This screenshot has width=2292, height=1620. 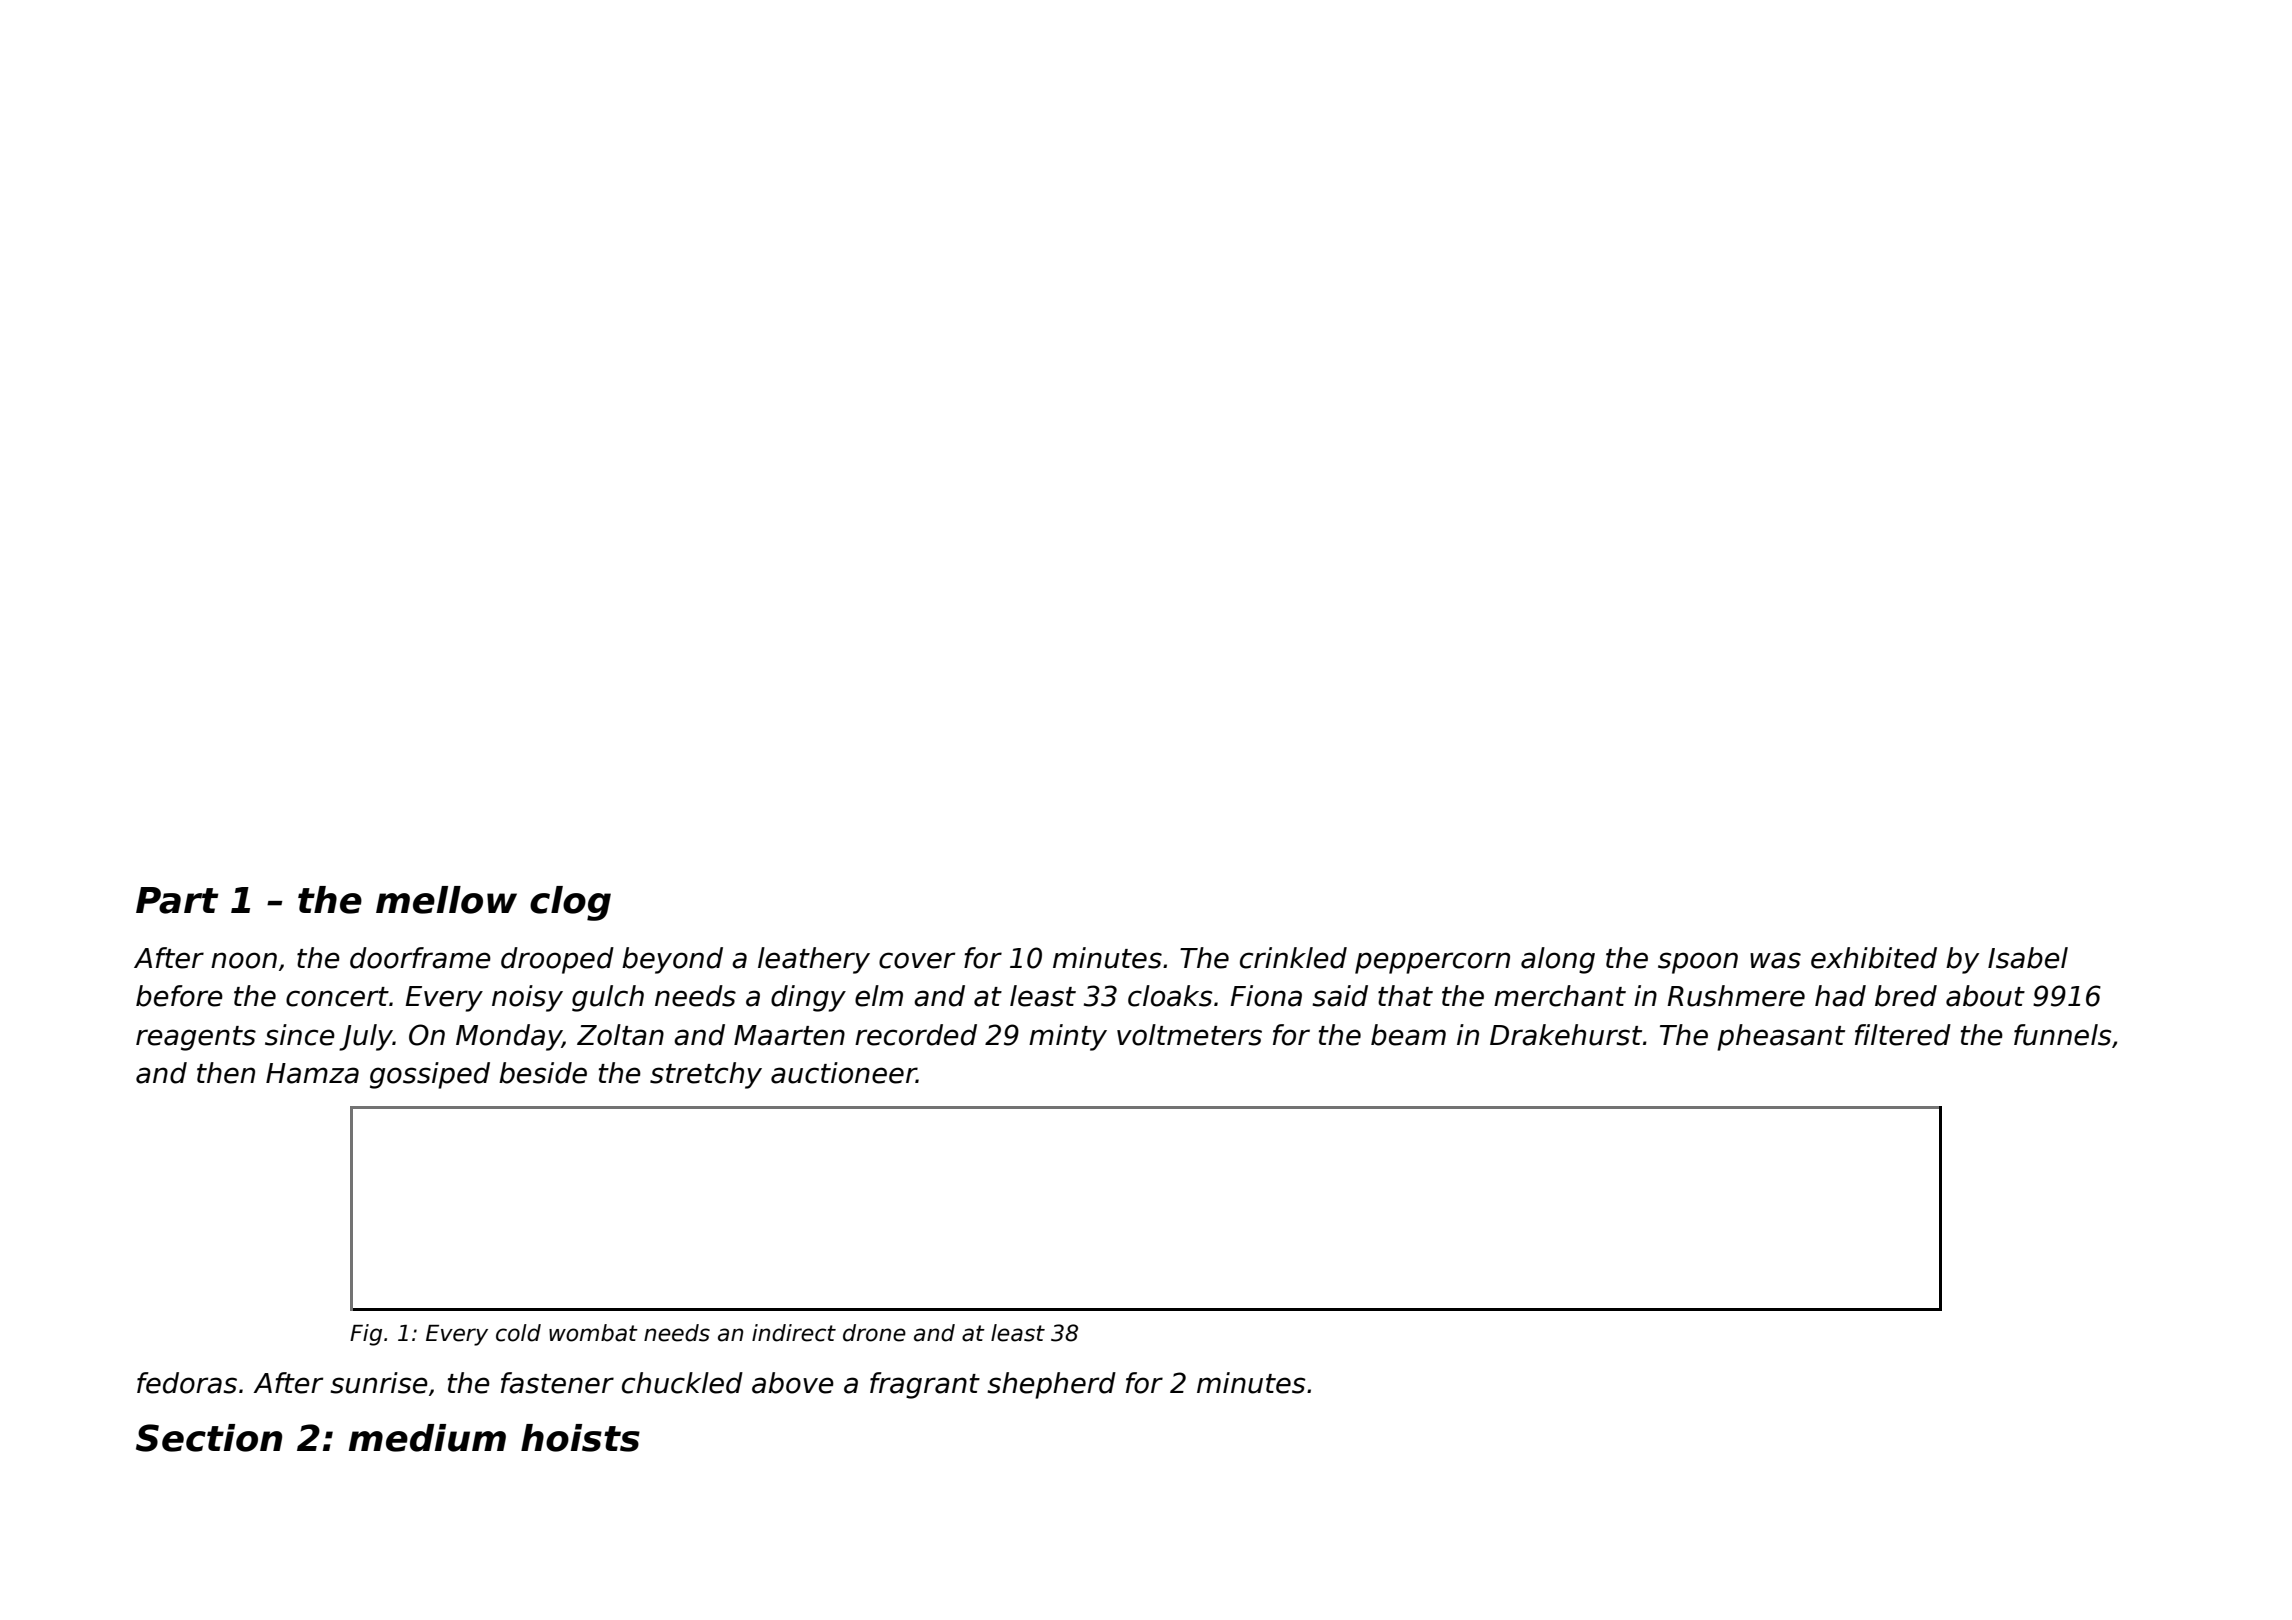 What do you see at coordinates (570, 903) in the screenshot?
I see `clog` at bounding box center [570, 903].
